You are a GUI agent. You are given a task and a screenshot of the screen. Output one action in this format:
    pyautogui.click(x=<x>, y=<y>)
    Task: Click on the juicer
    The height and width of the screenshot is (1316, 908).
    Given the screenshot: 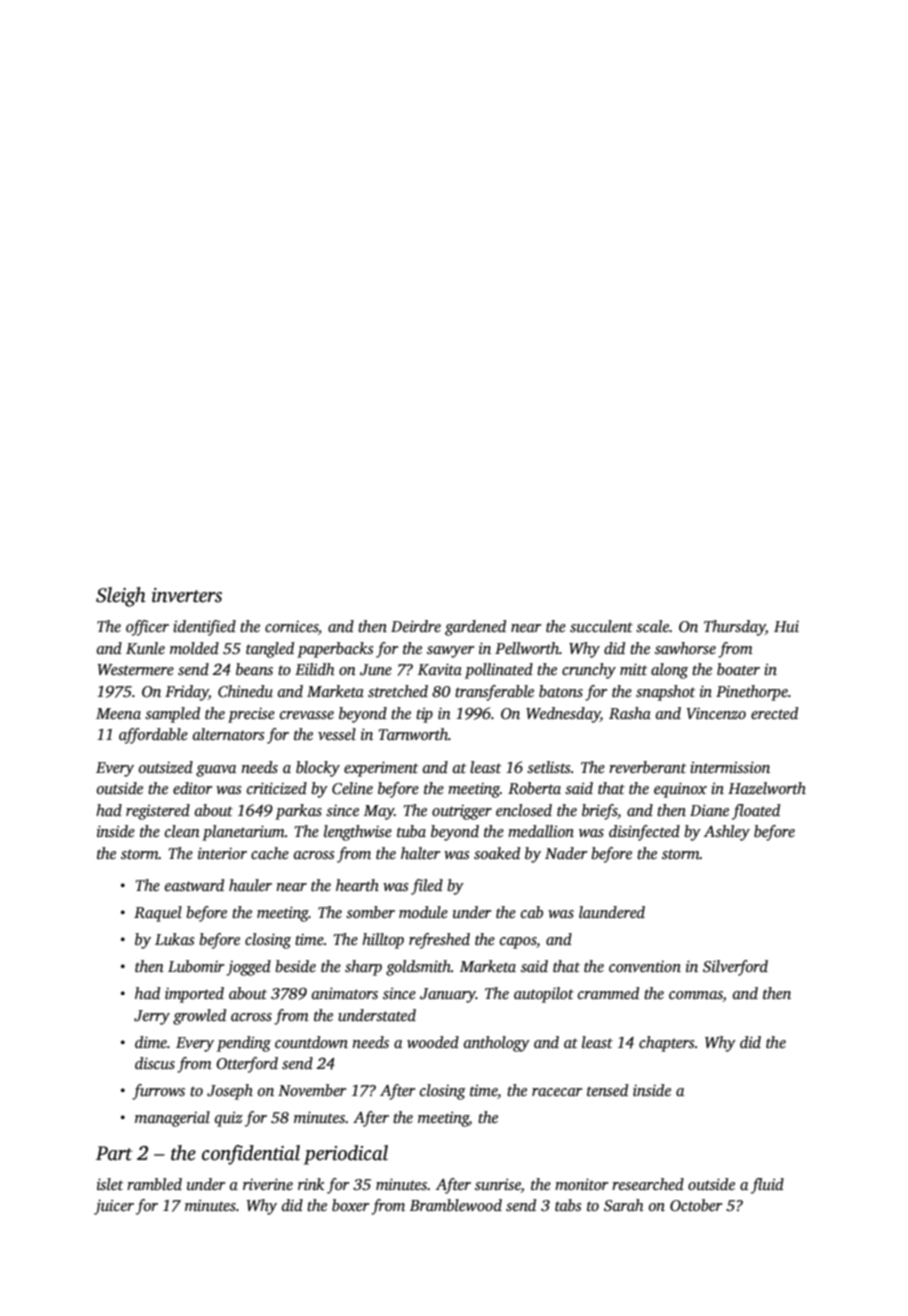 What is the action you would take?
    pyautogui.click(x=114, y=1207)
